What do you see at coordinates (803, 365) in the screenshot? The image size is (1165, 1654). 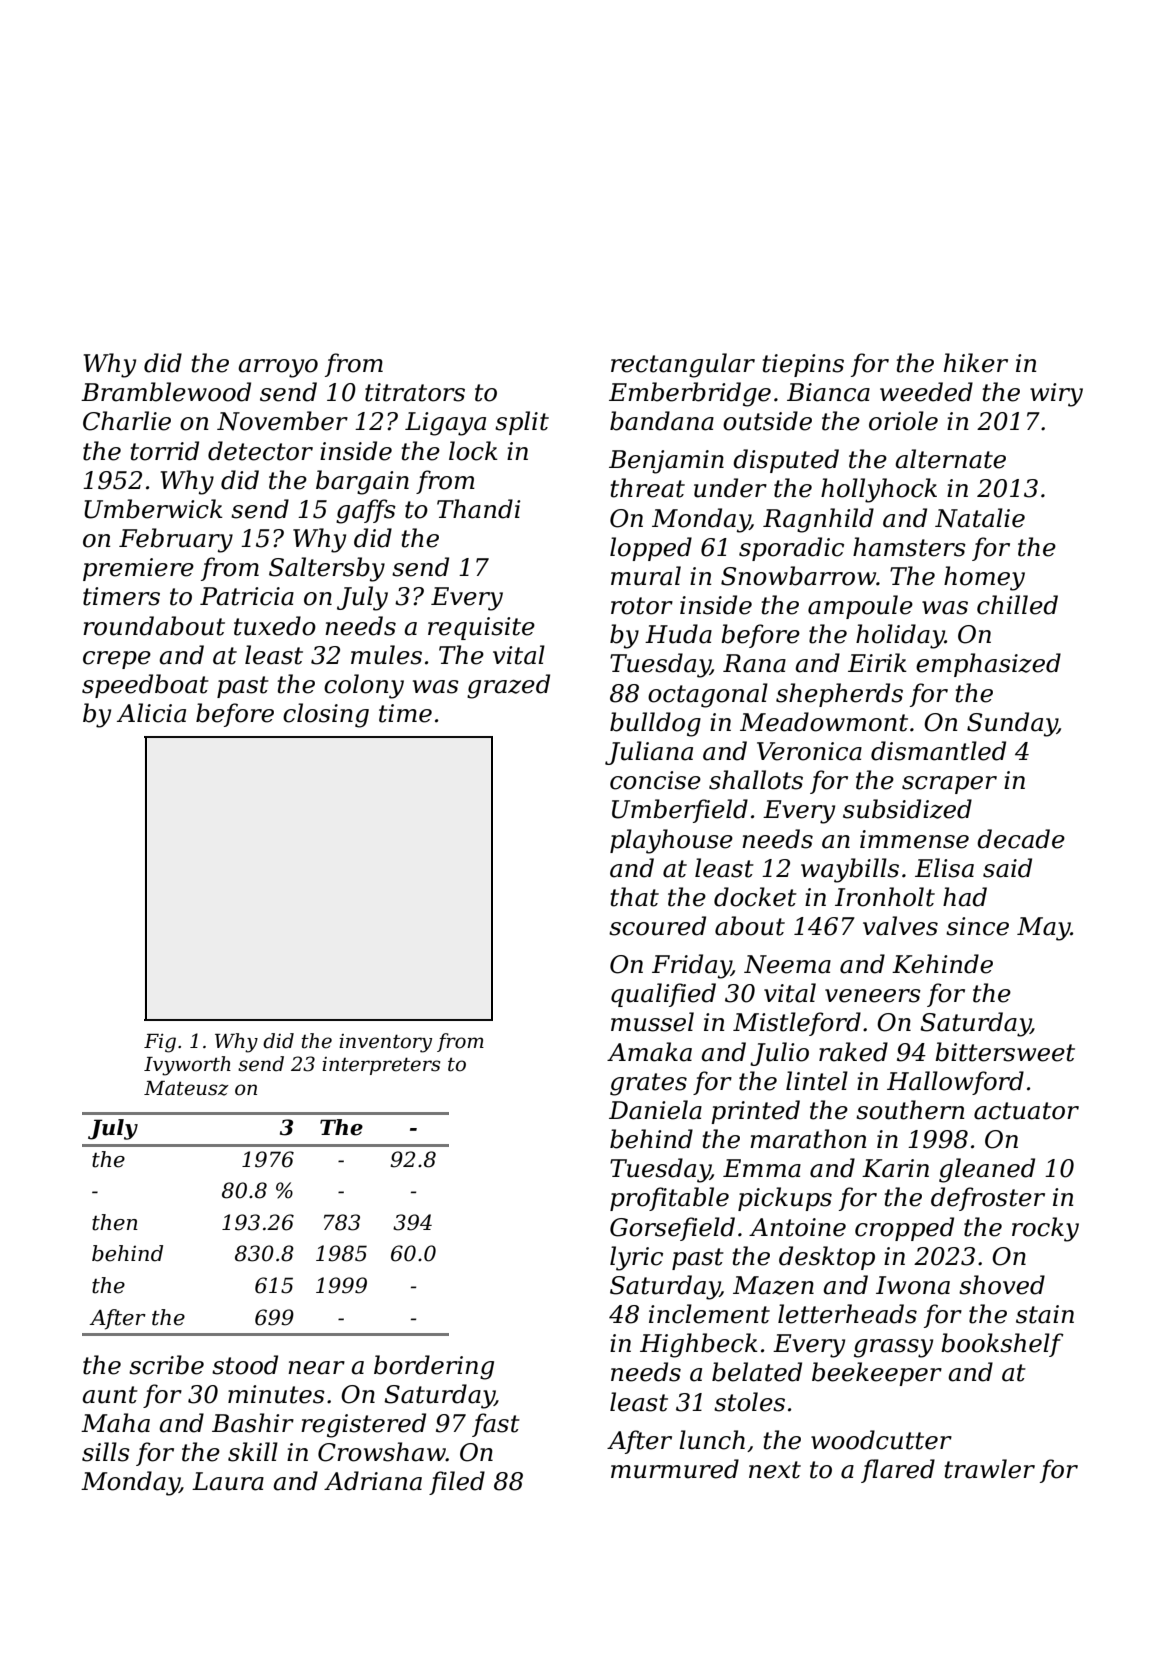 I see `tiepins` at bounding box center [803, 365].
